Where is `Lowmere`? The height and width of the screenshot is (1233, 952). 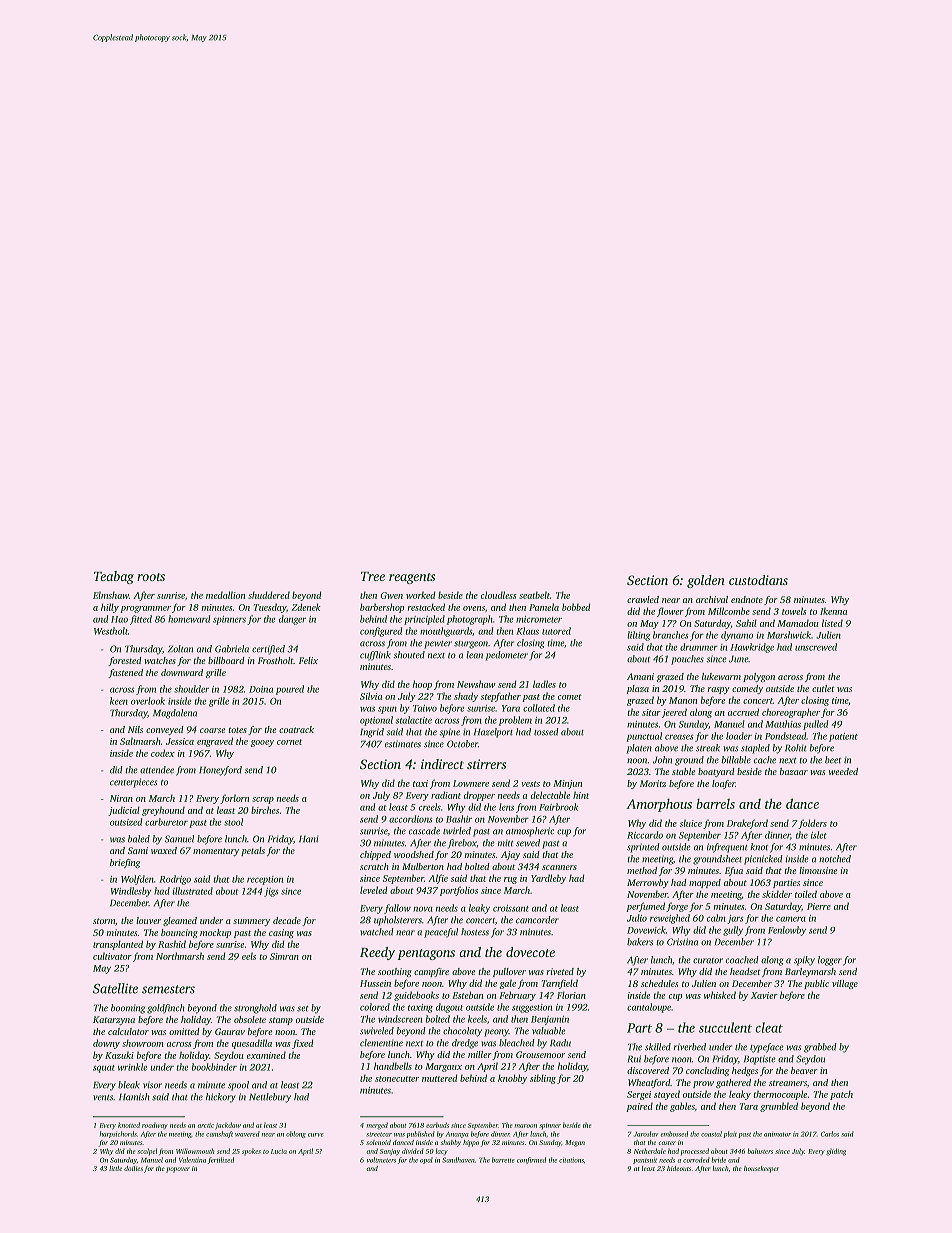
Lowmere is located at coordinates (471, 783).
